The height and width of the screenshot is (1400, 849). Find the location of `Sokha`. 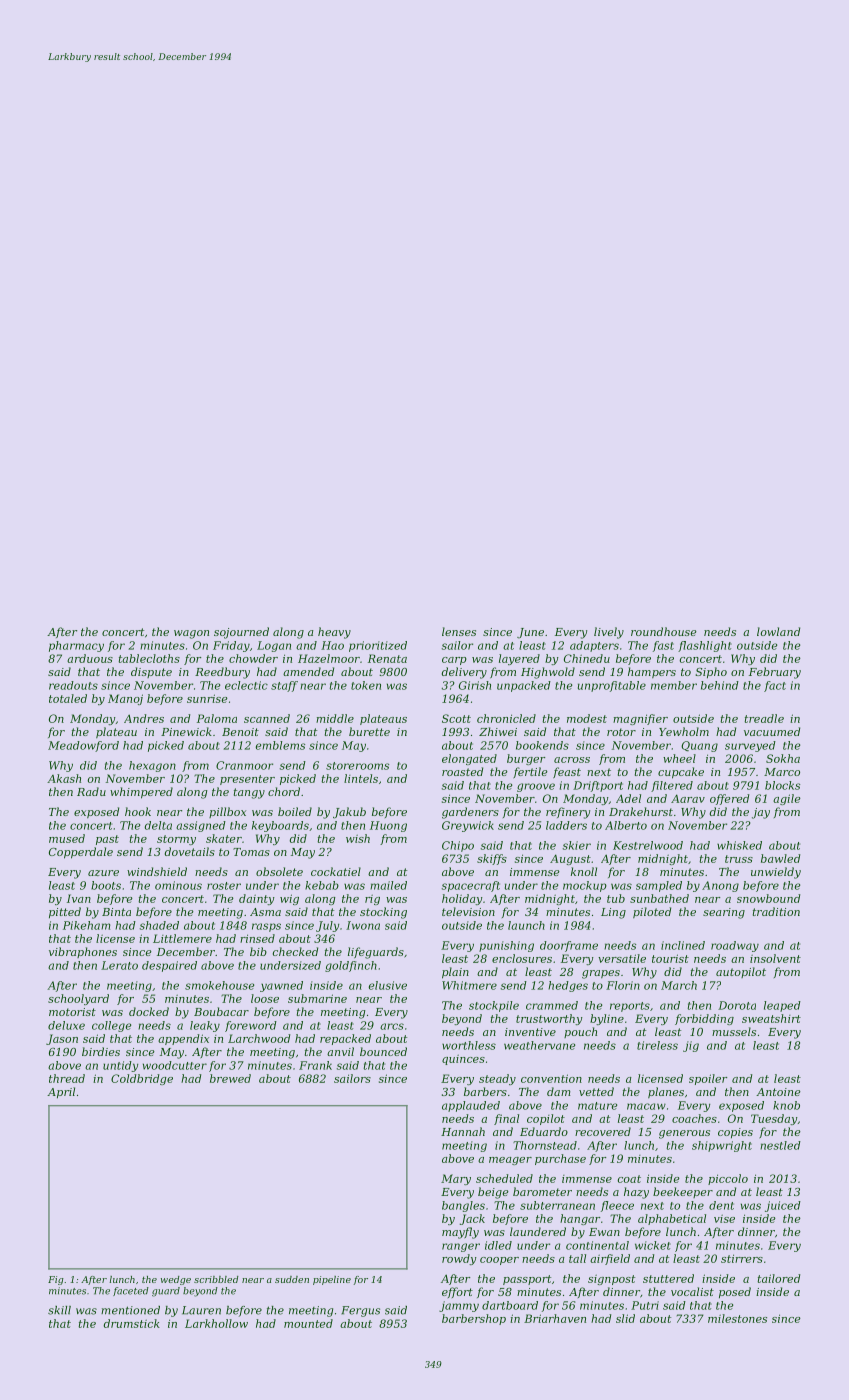

Sokha is located at coordinates (783, 758).
